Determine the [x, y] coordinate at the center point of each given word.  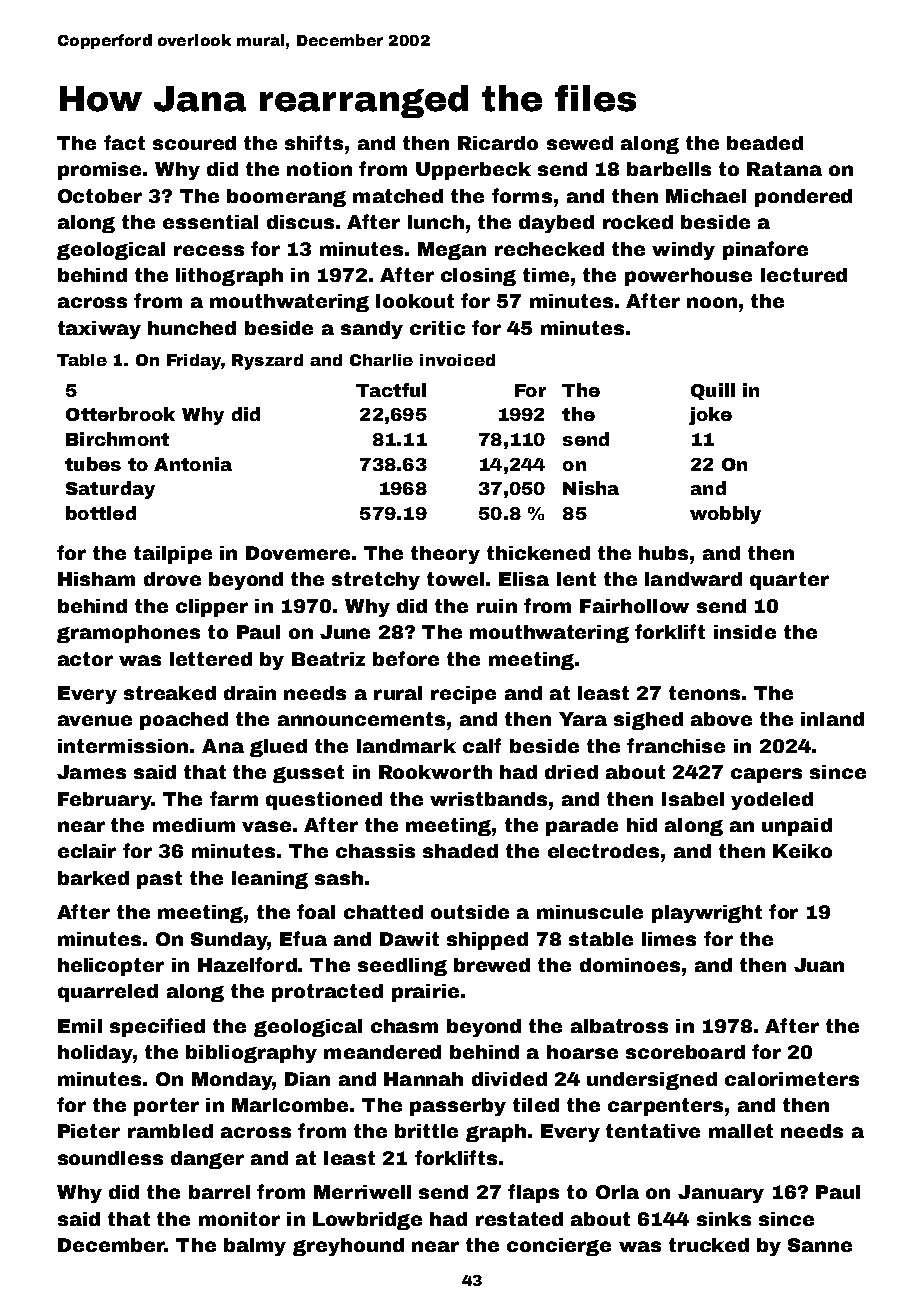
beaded [765, 143]
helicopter [111, 967]
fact [124, 142]
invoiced [457, 360]
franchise [676, 745]
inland [832, 719]
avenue [95, 720]
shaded [460, 851]
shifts [314, 142]
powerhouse [688, 277]
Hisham [96, 579]
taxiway [99, 330]
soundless [110, 1158]
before [406, 658]
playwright [707, 914]
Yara [583, 719]
